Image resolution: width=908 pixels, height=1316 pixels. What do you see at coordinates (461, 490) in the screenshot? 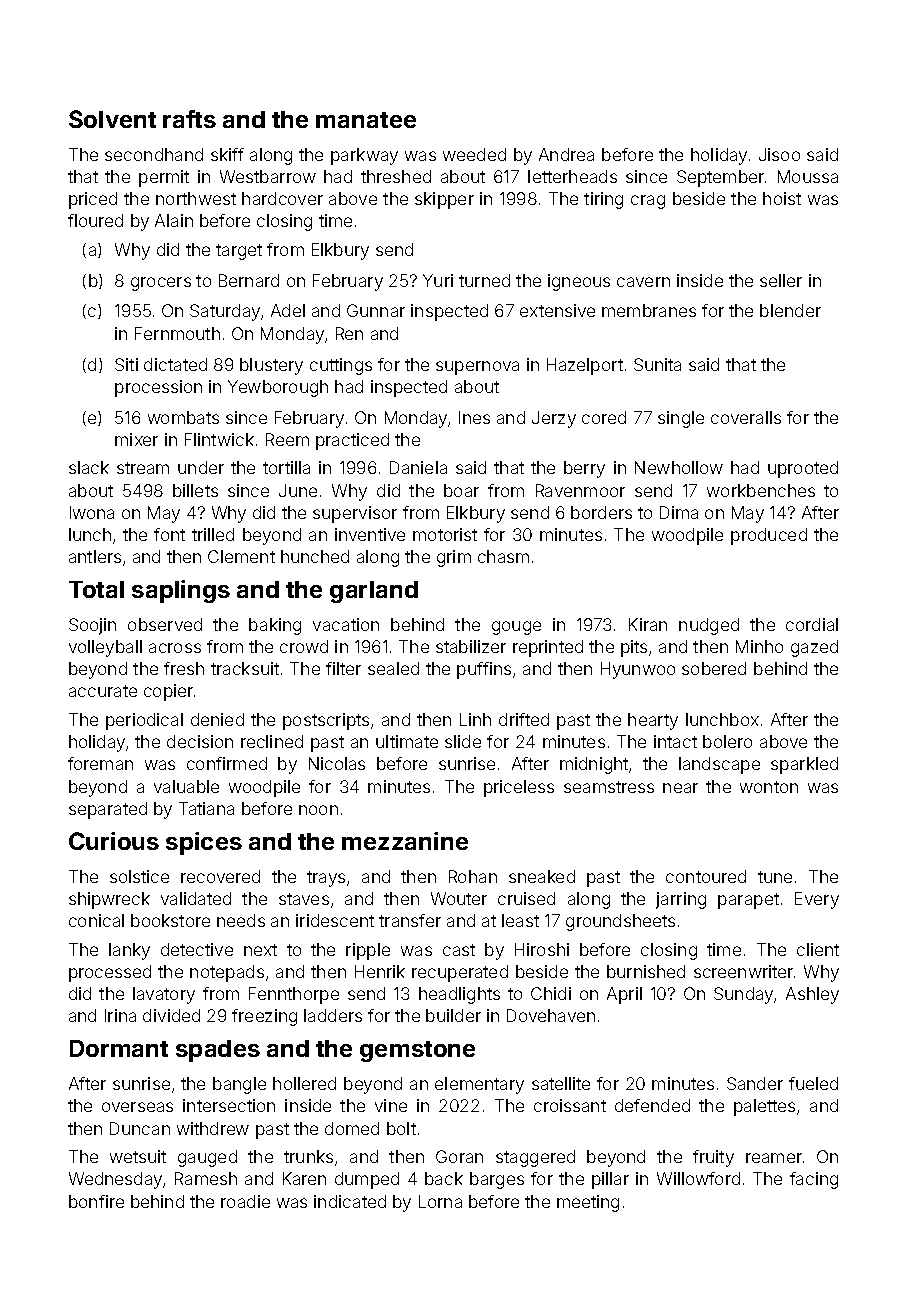
I see `boar` at bounding box center [461, 490].
